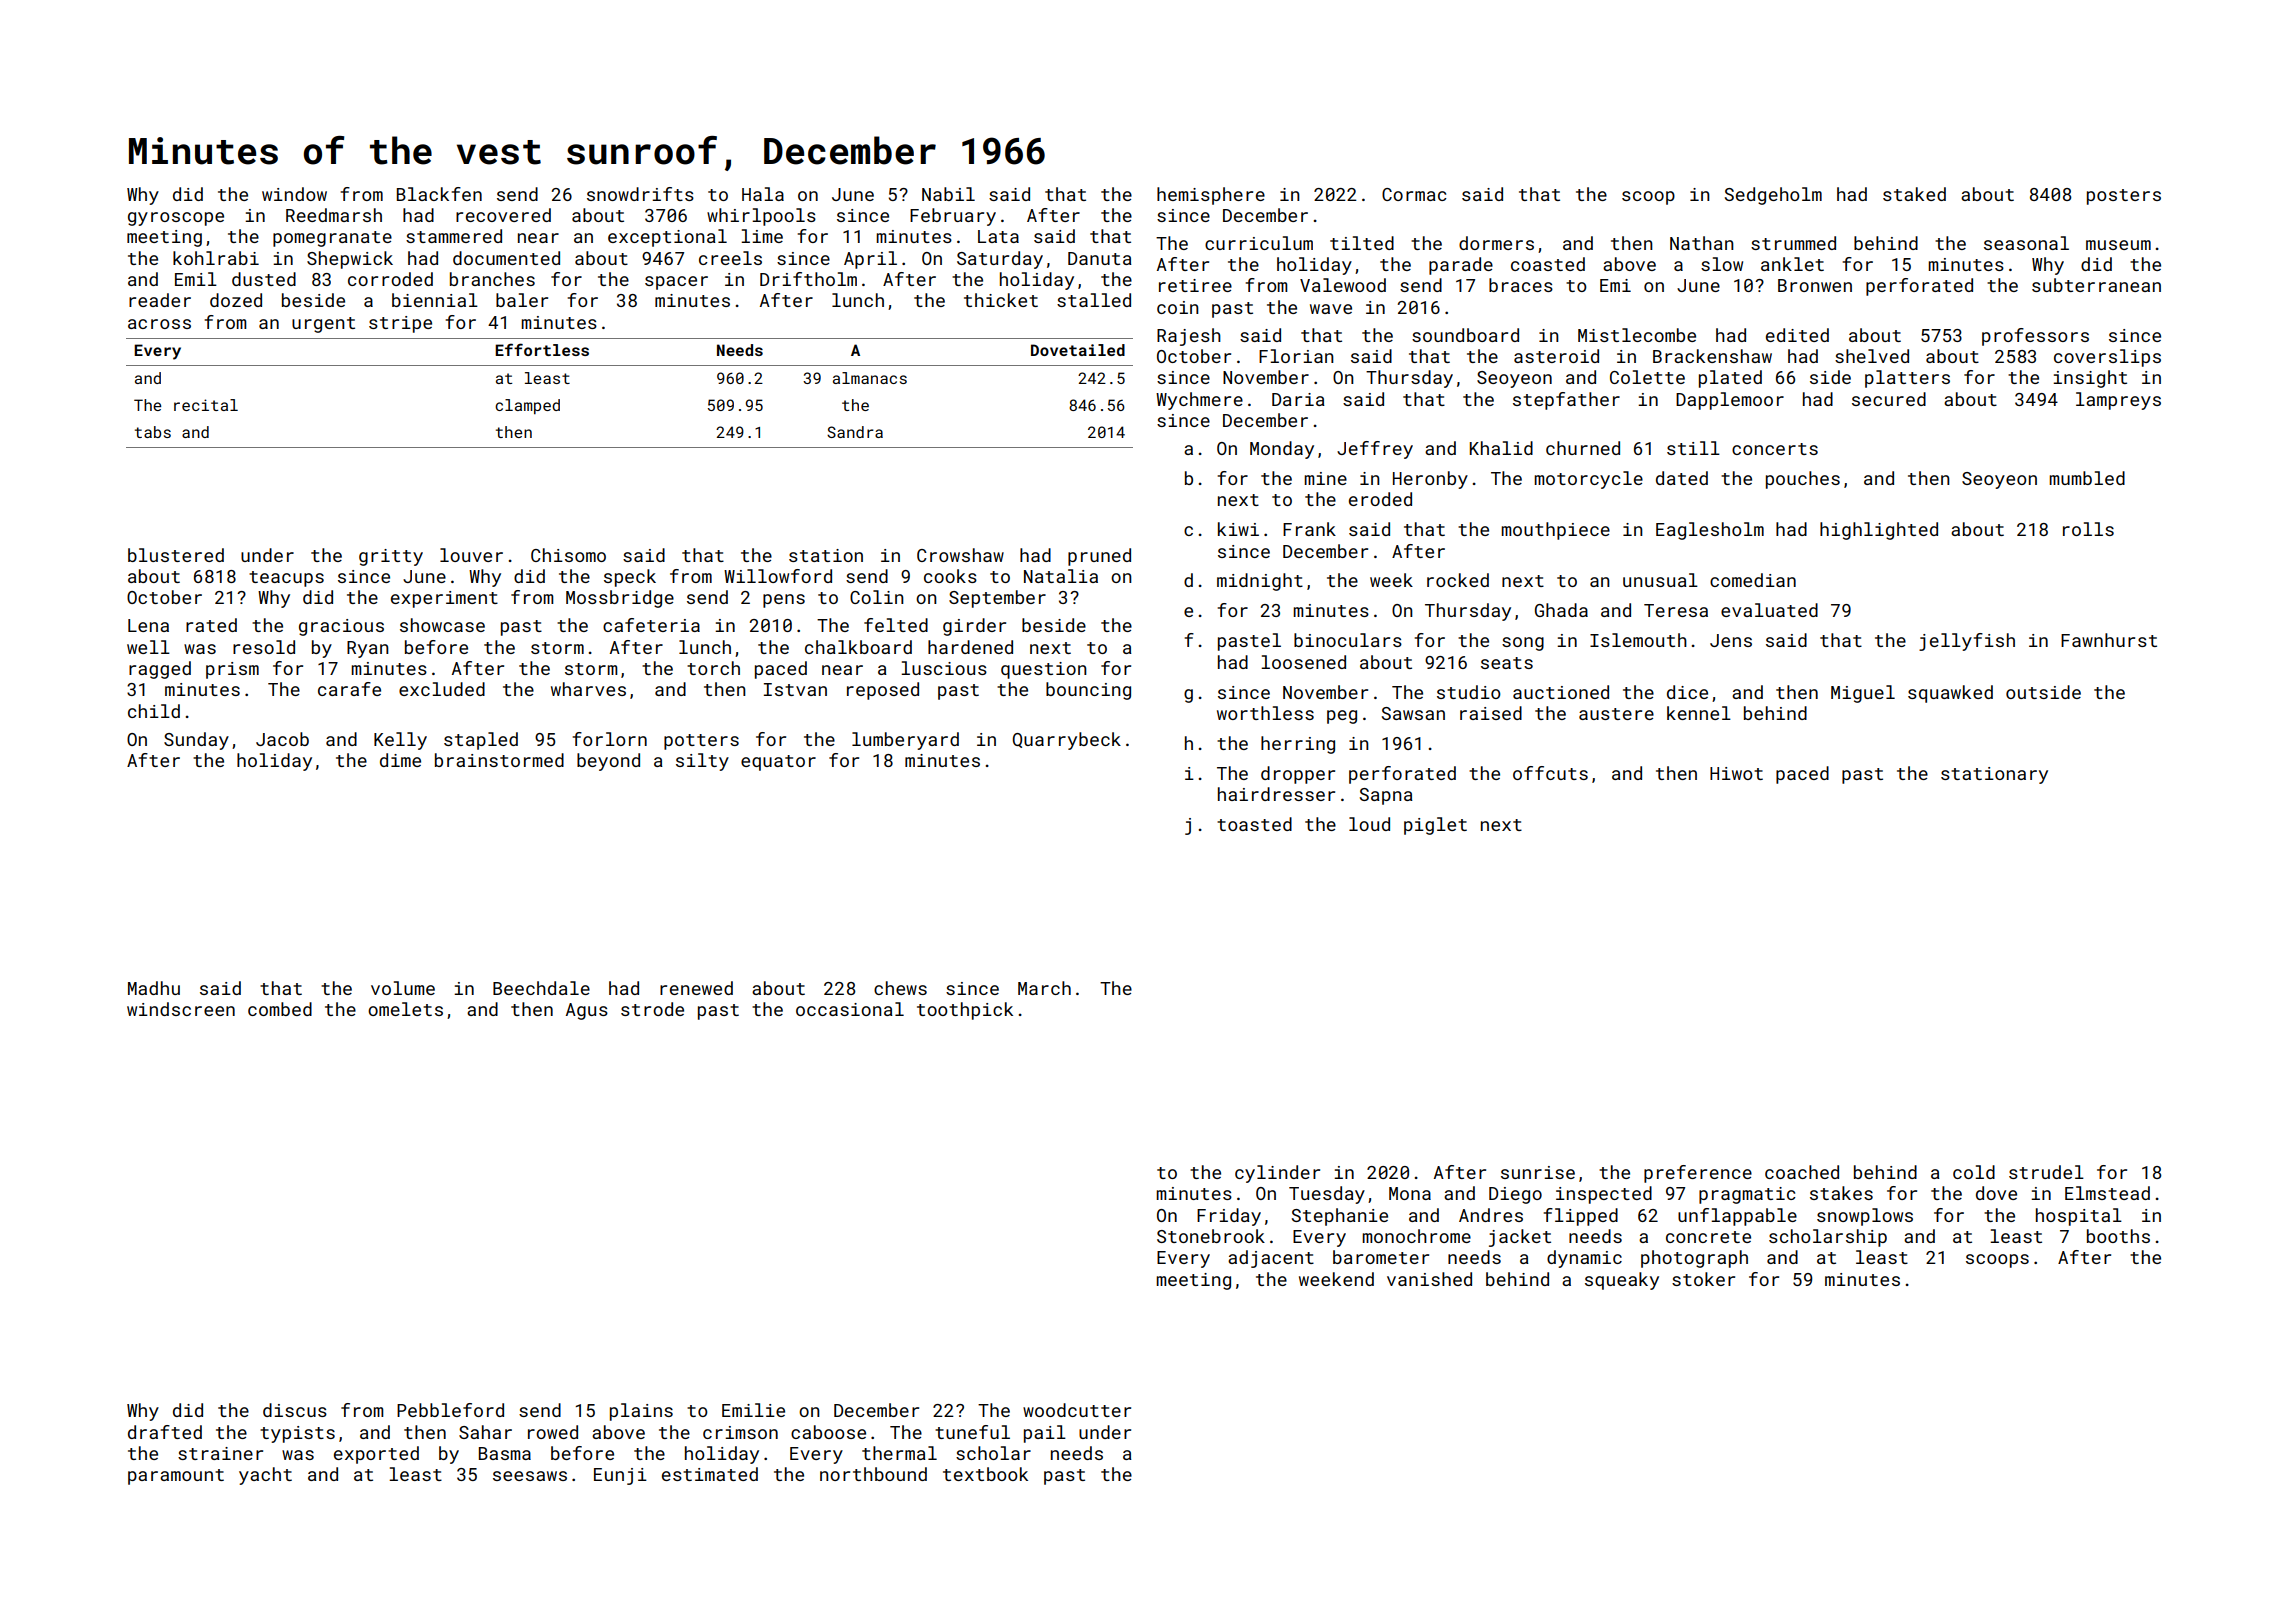 The width and height of the screenshot is (2289, 1619). I want to click on museum, so click(2118, 245).
